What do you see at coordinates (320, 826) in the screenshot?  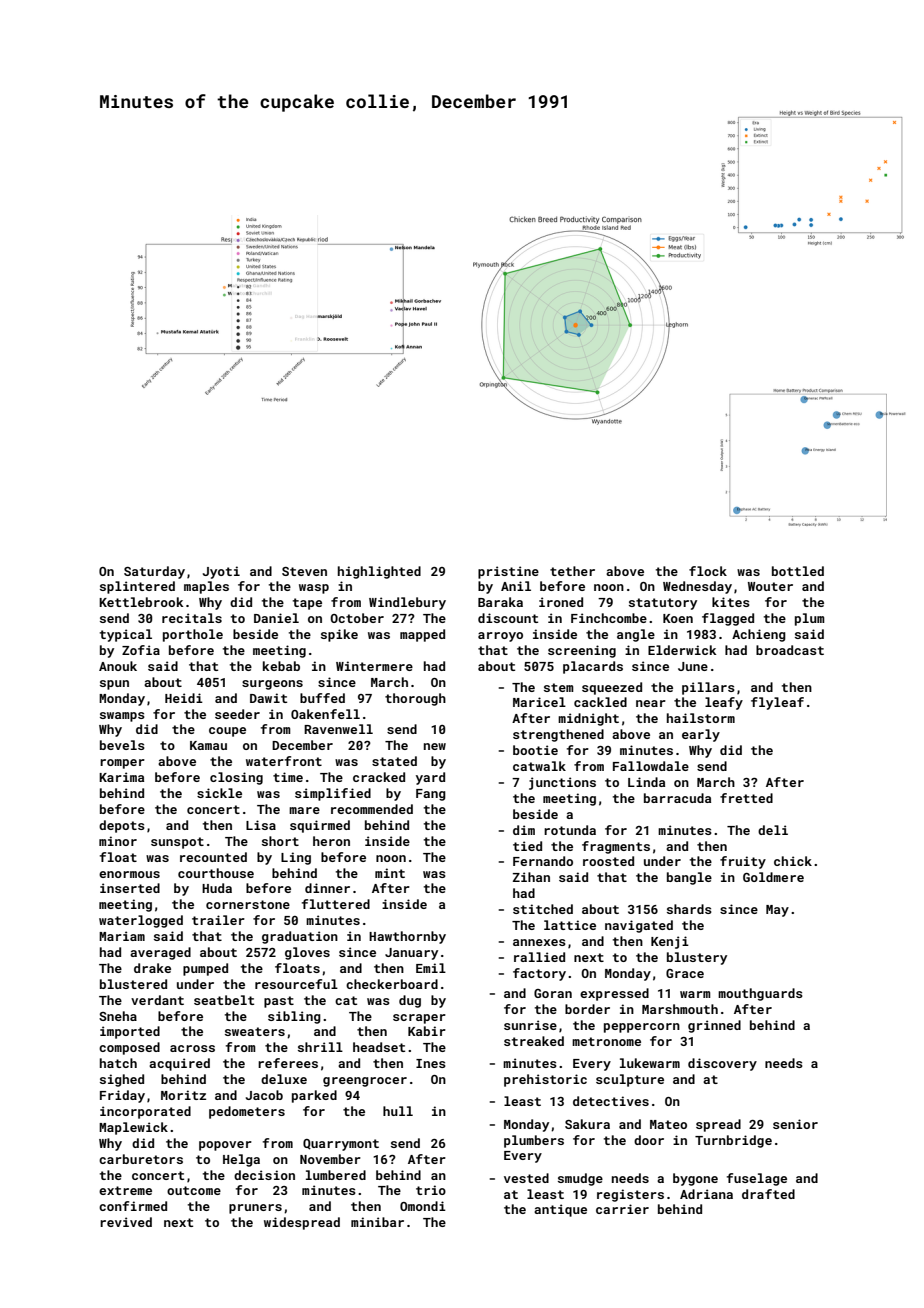 I see `squirmed` at bounding box center [320, 826].
